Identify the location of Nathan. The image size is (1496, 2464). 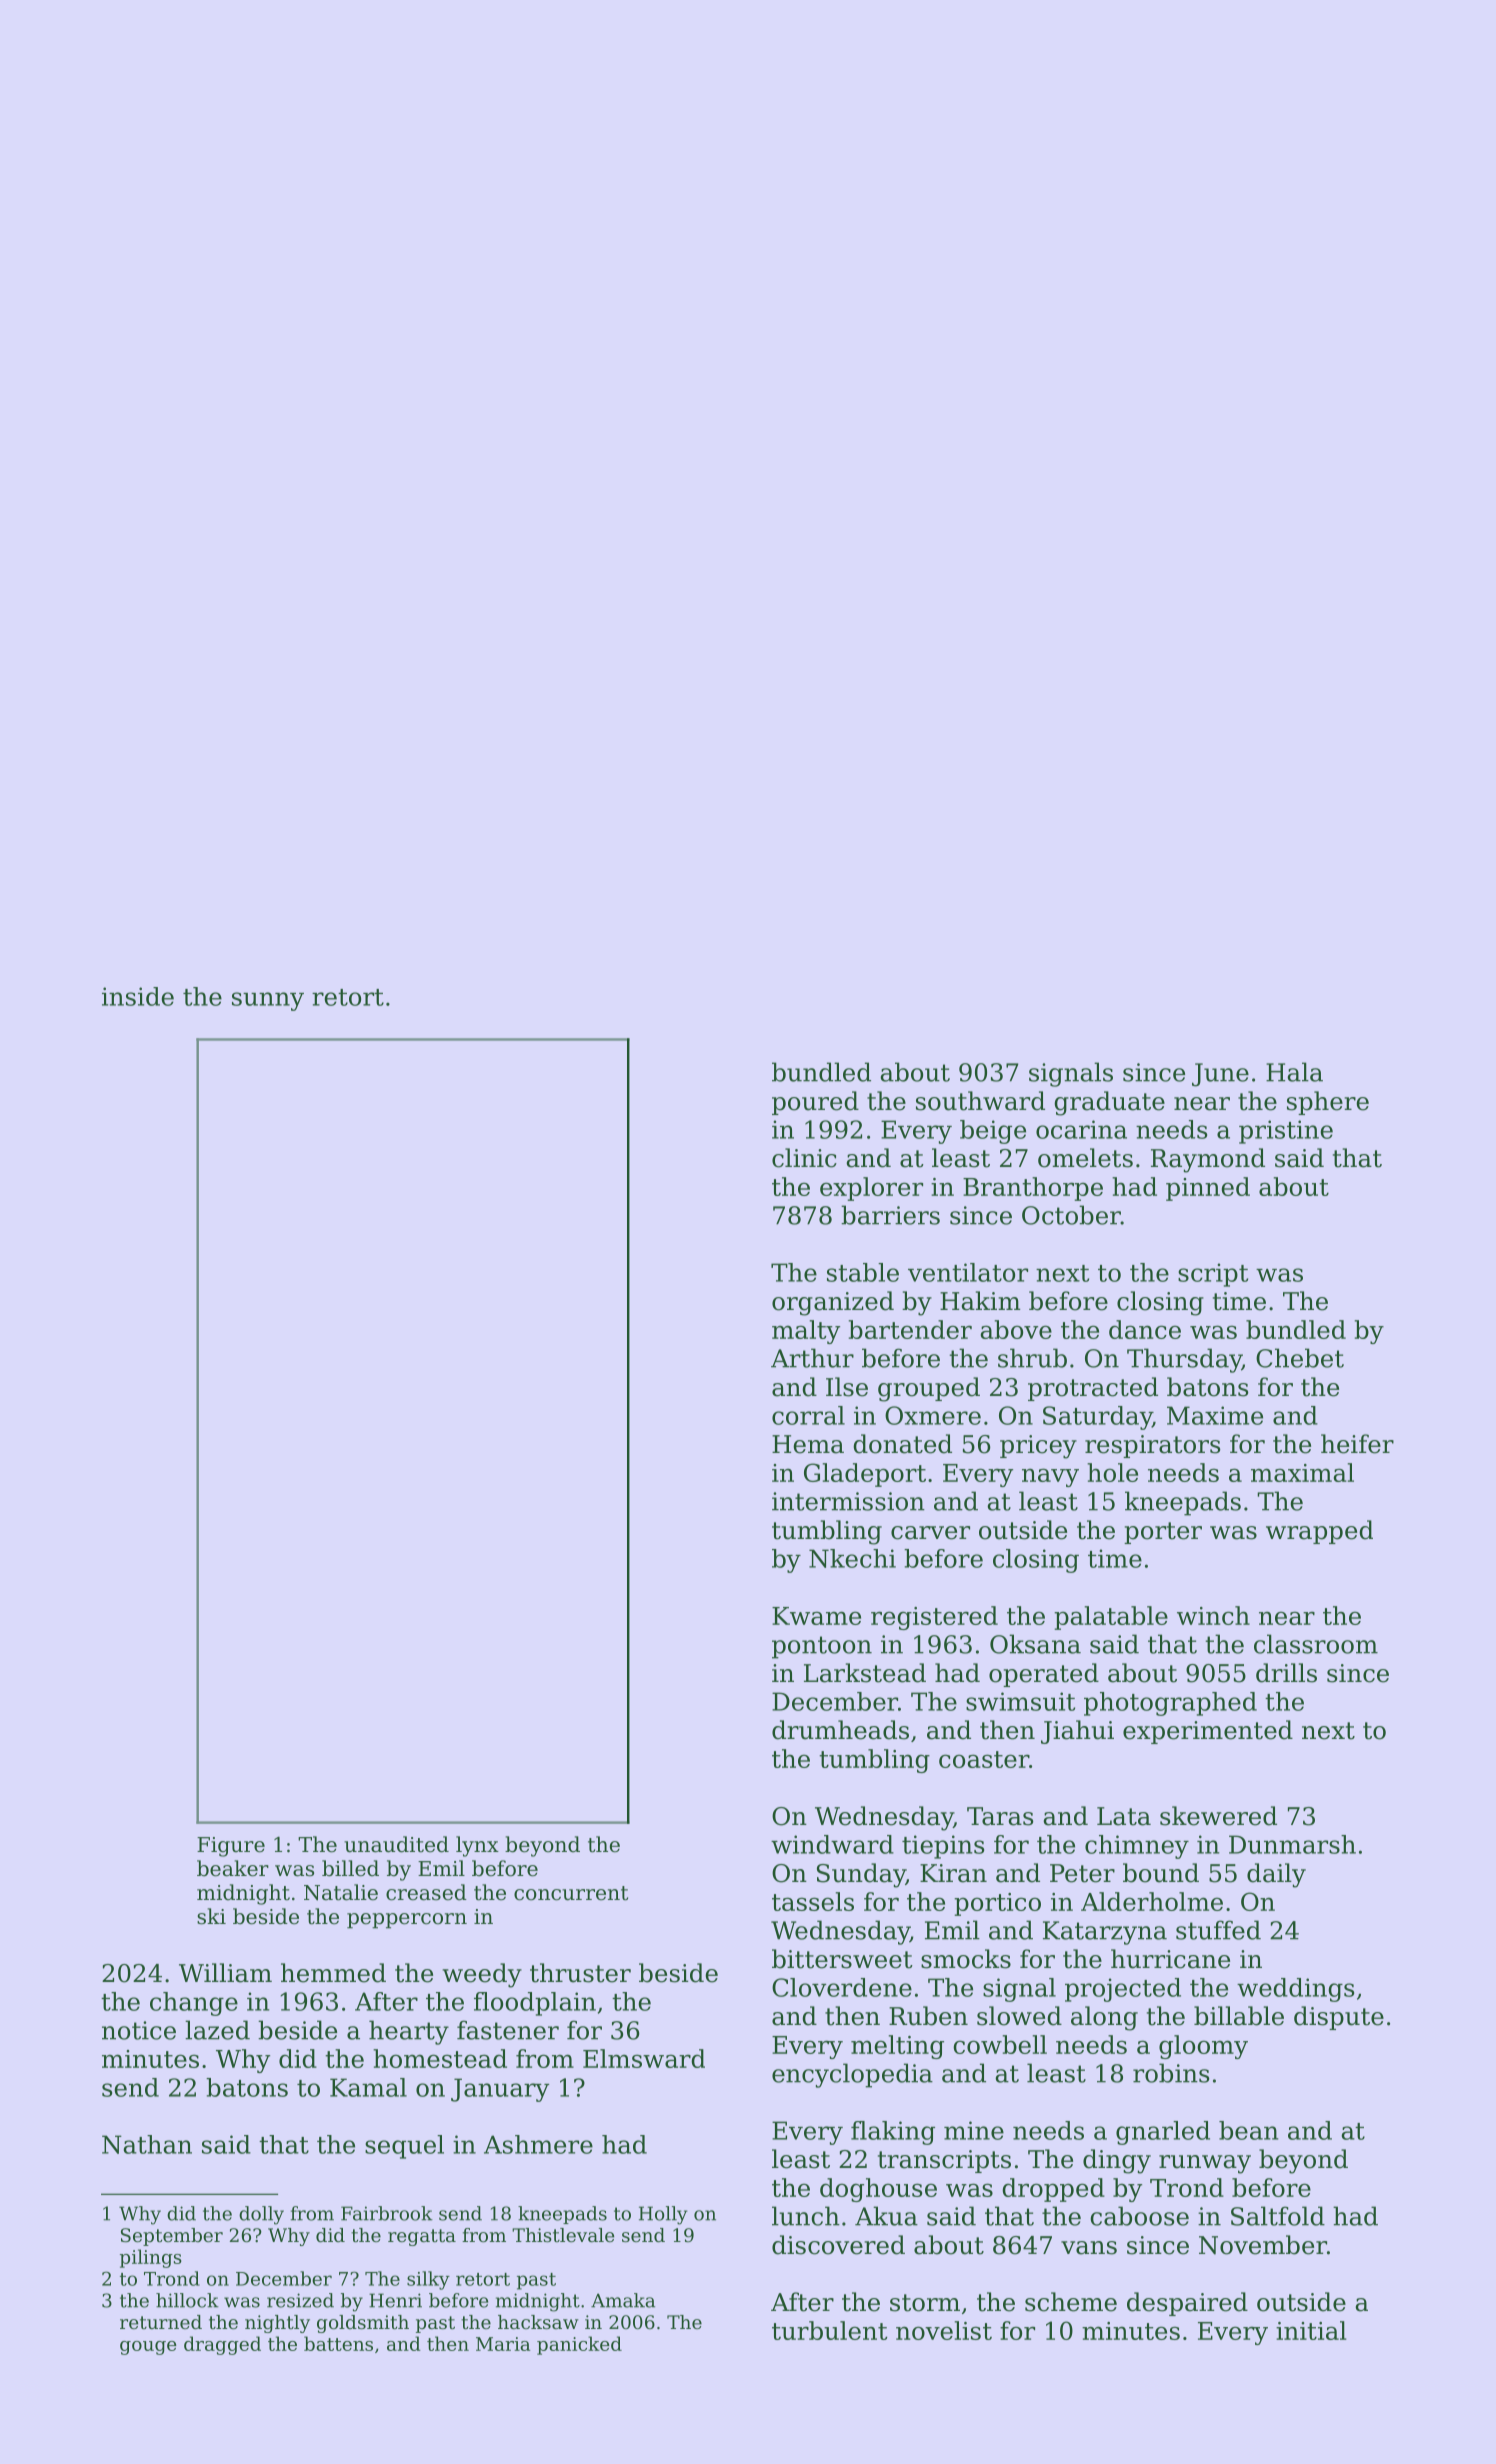
(147, 2144).
